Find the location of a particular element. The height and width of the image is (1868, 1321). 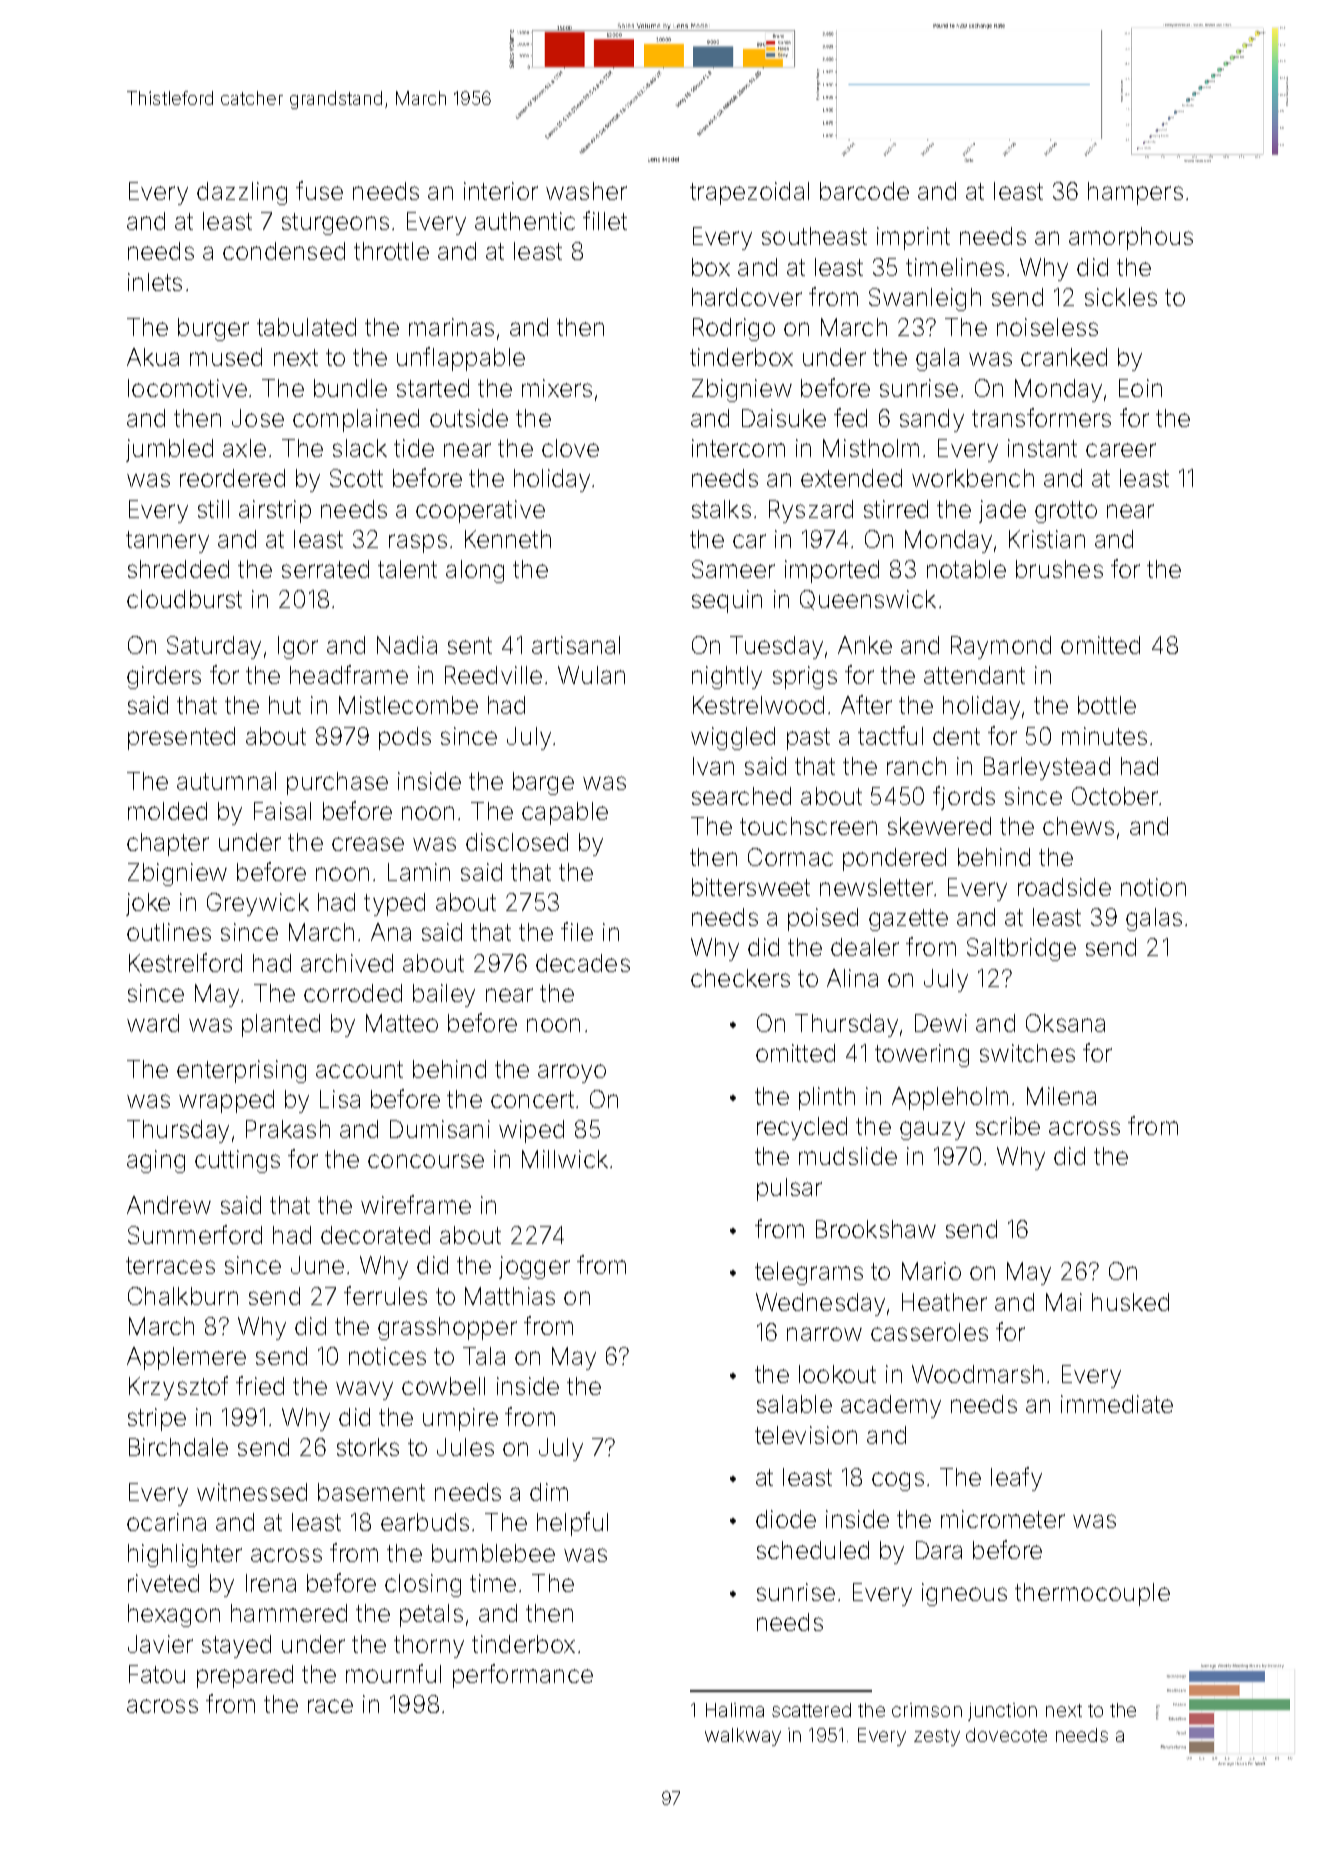

Appleholm is located at coordinates (950, 1098).
